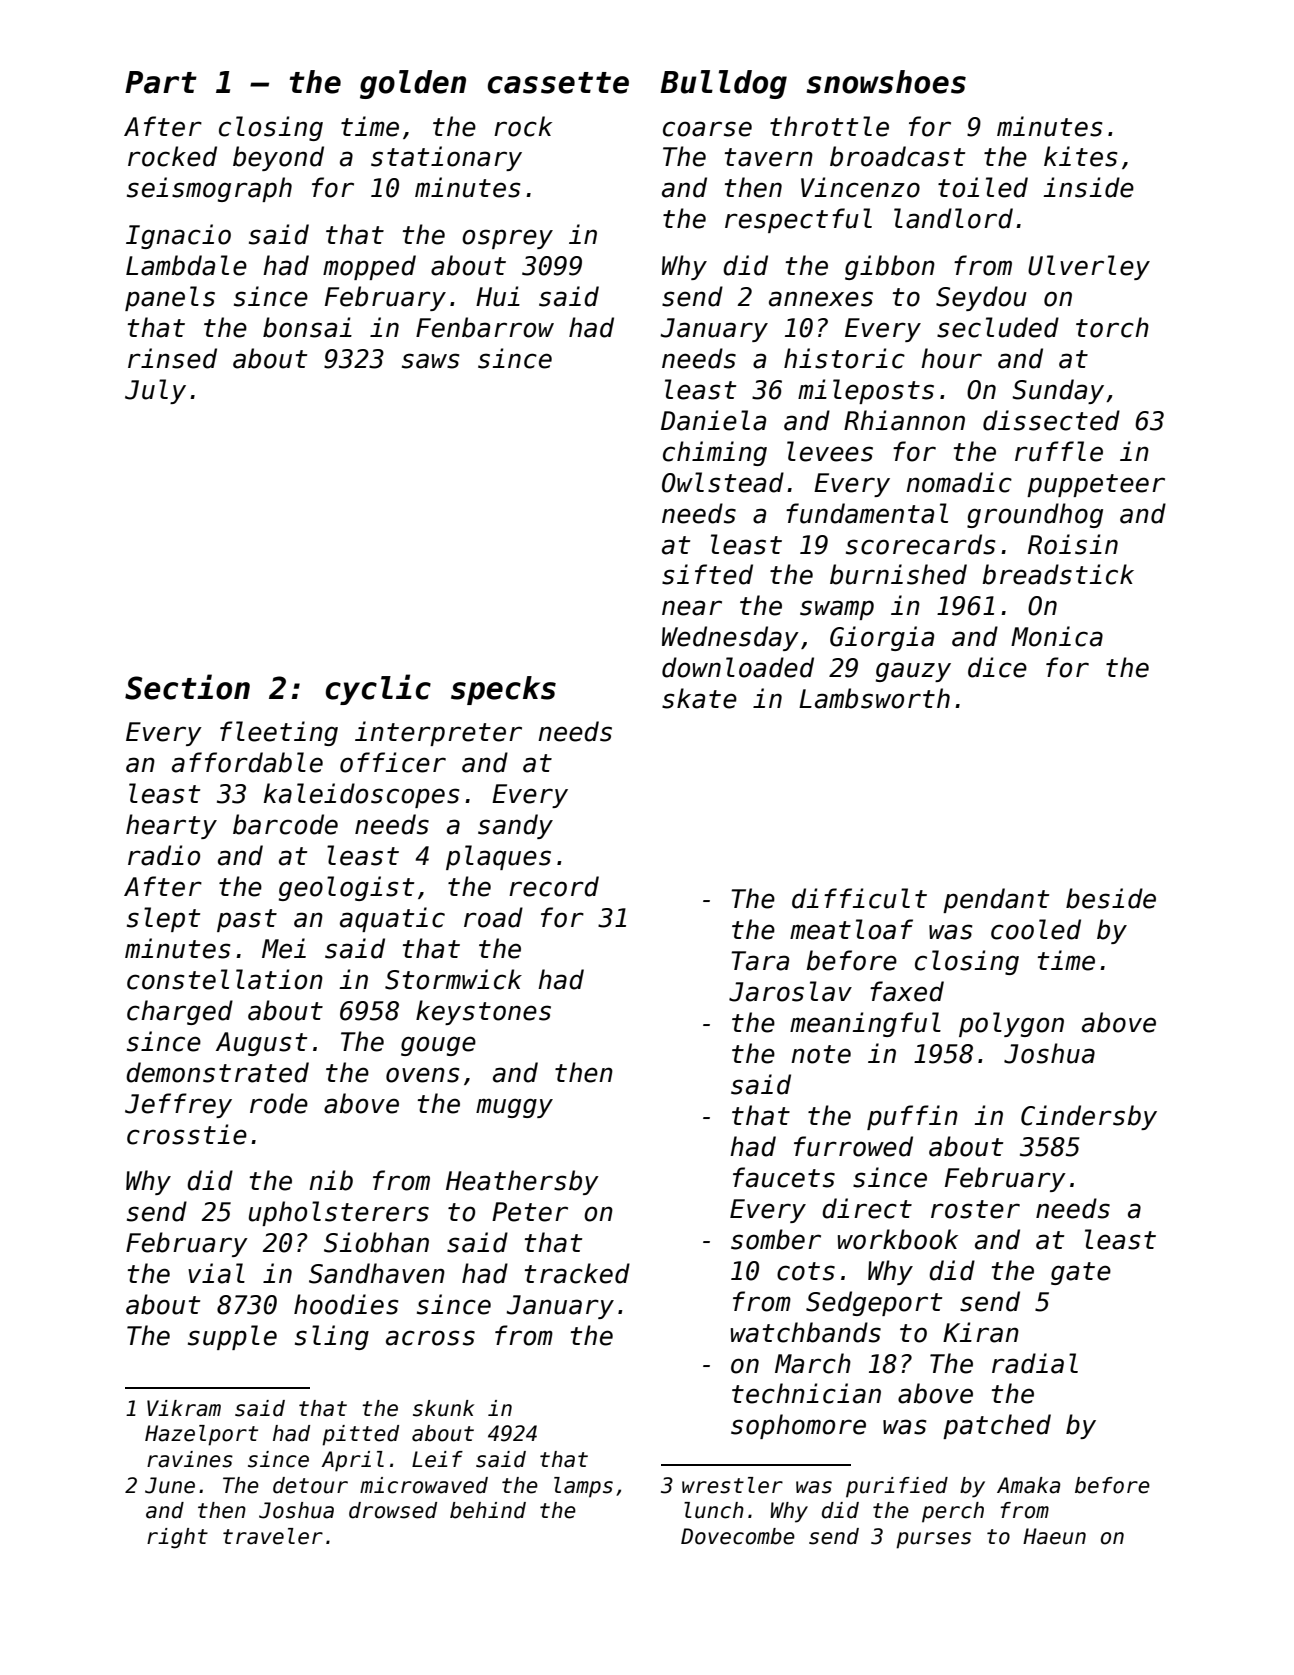 Image resolution: width=1294 pixels, height=1675 pixels. Describe the element at coordinates (378, 689) in the document. I see `cyclic` at that location.
